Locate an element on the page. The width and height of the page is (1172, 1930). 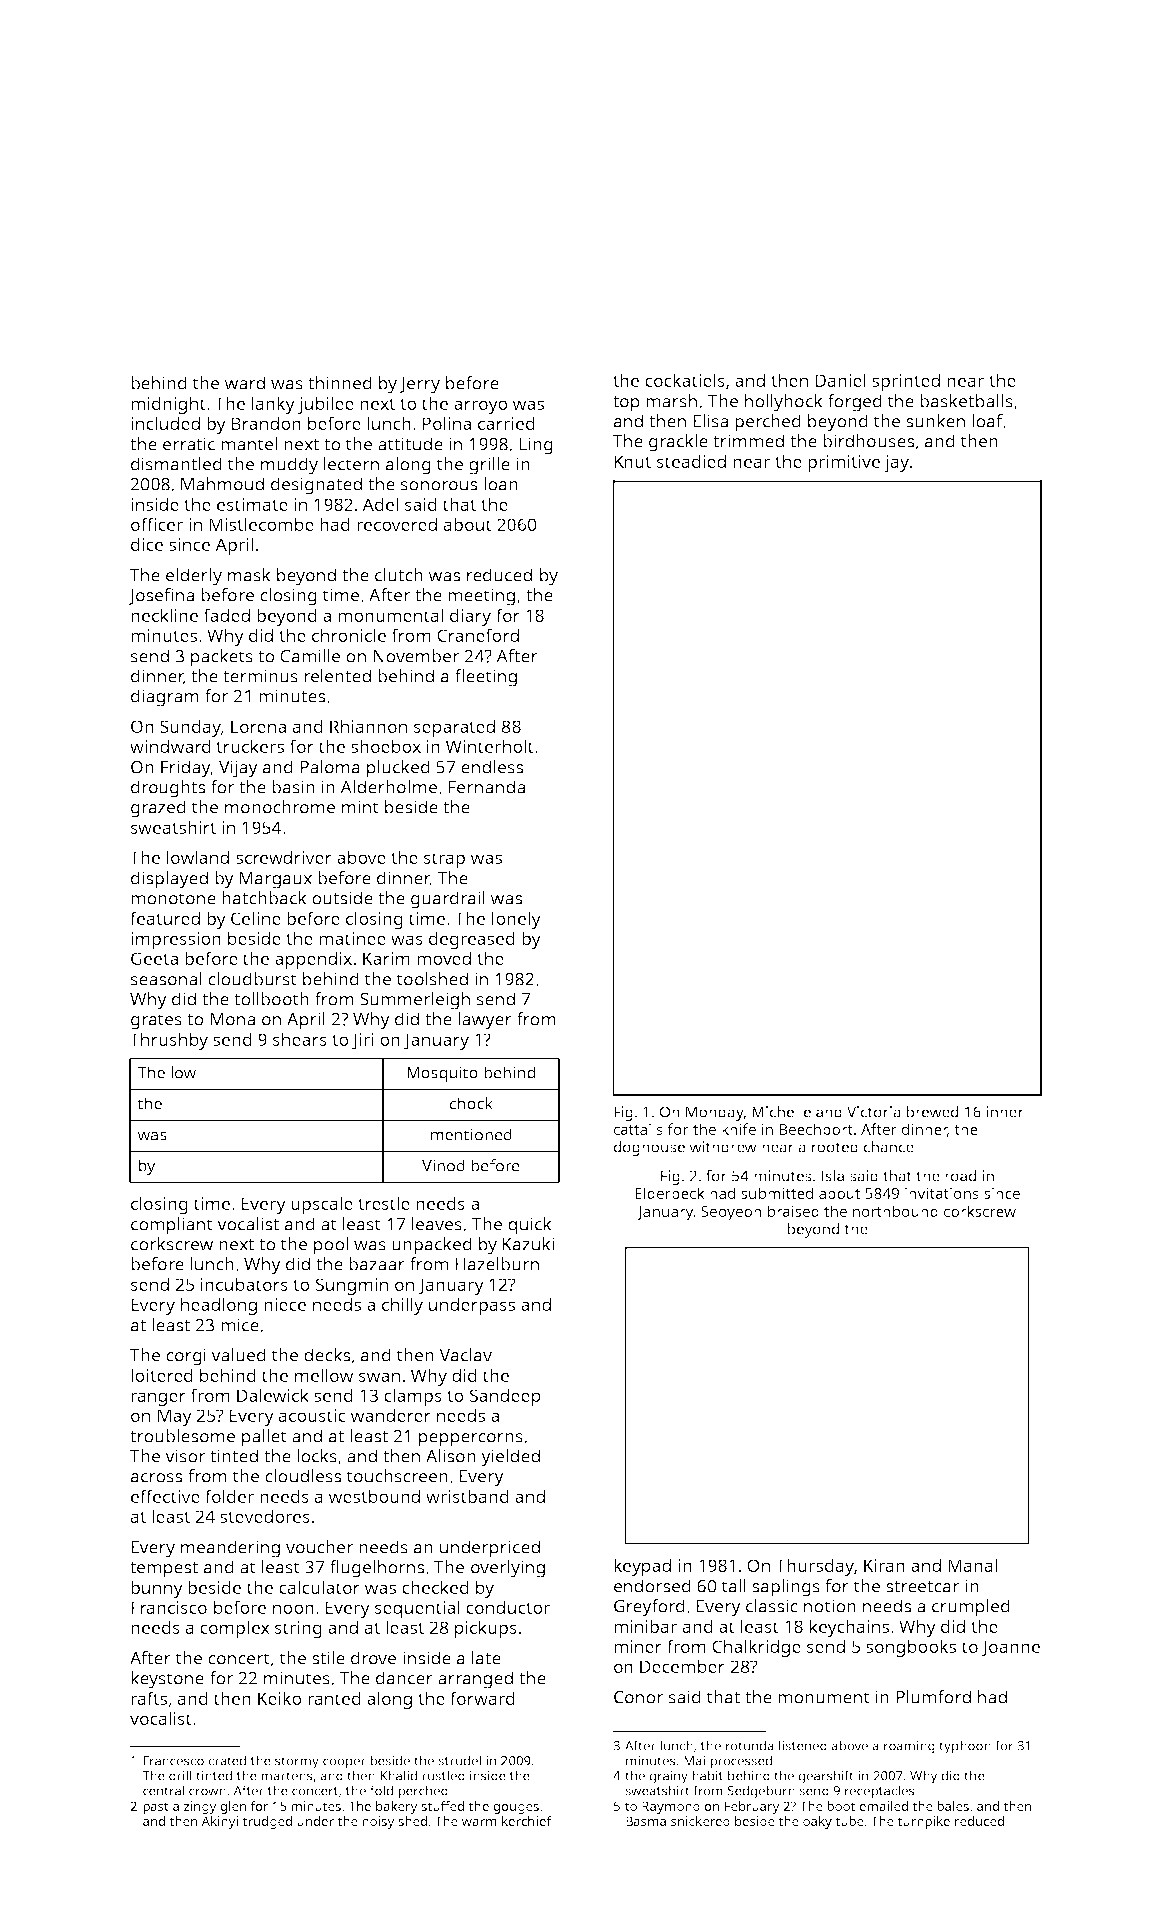
Thursday is located at coordinates (815, 1567).
